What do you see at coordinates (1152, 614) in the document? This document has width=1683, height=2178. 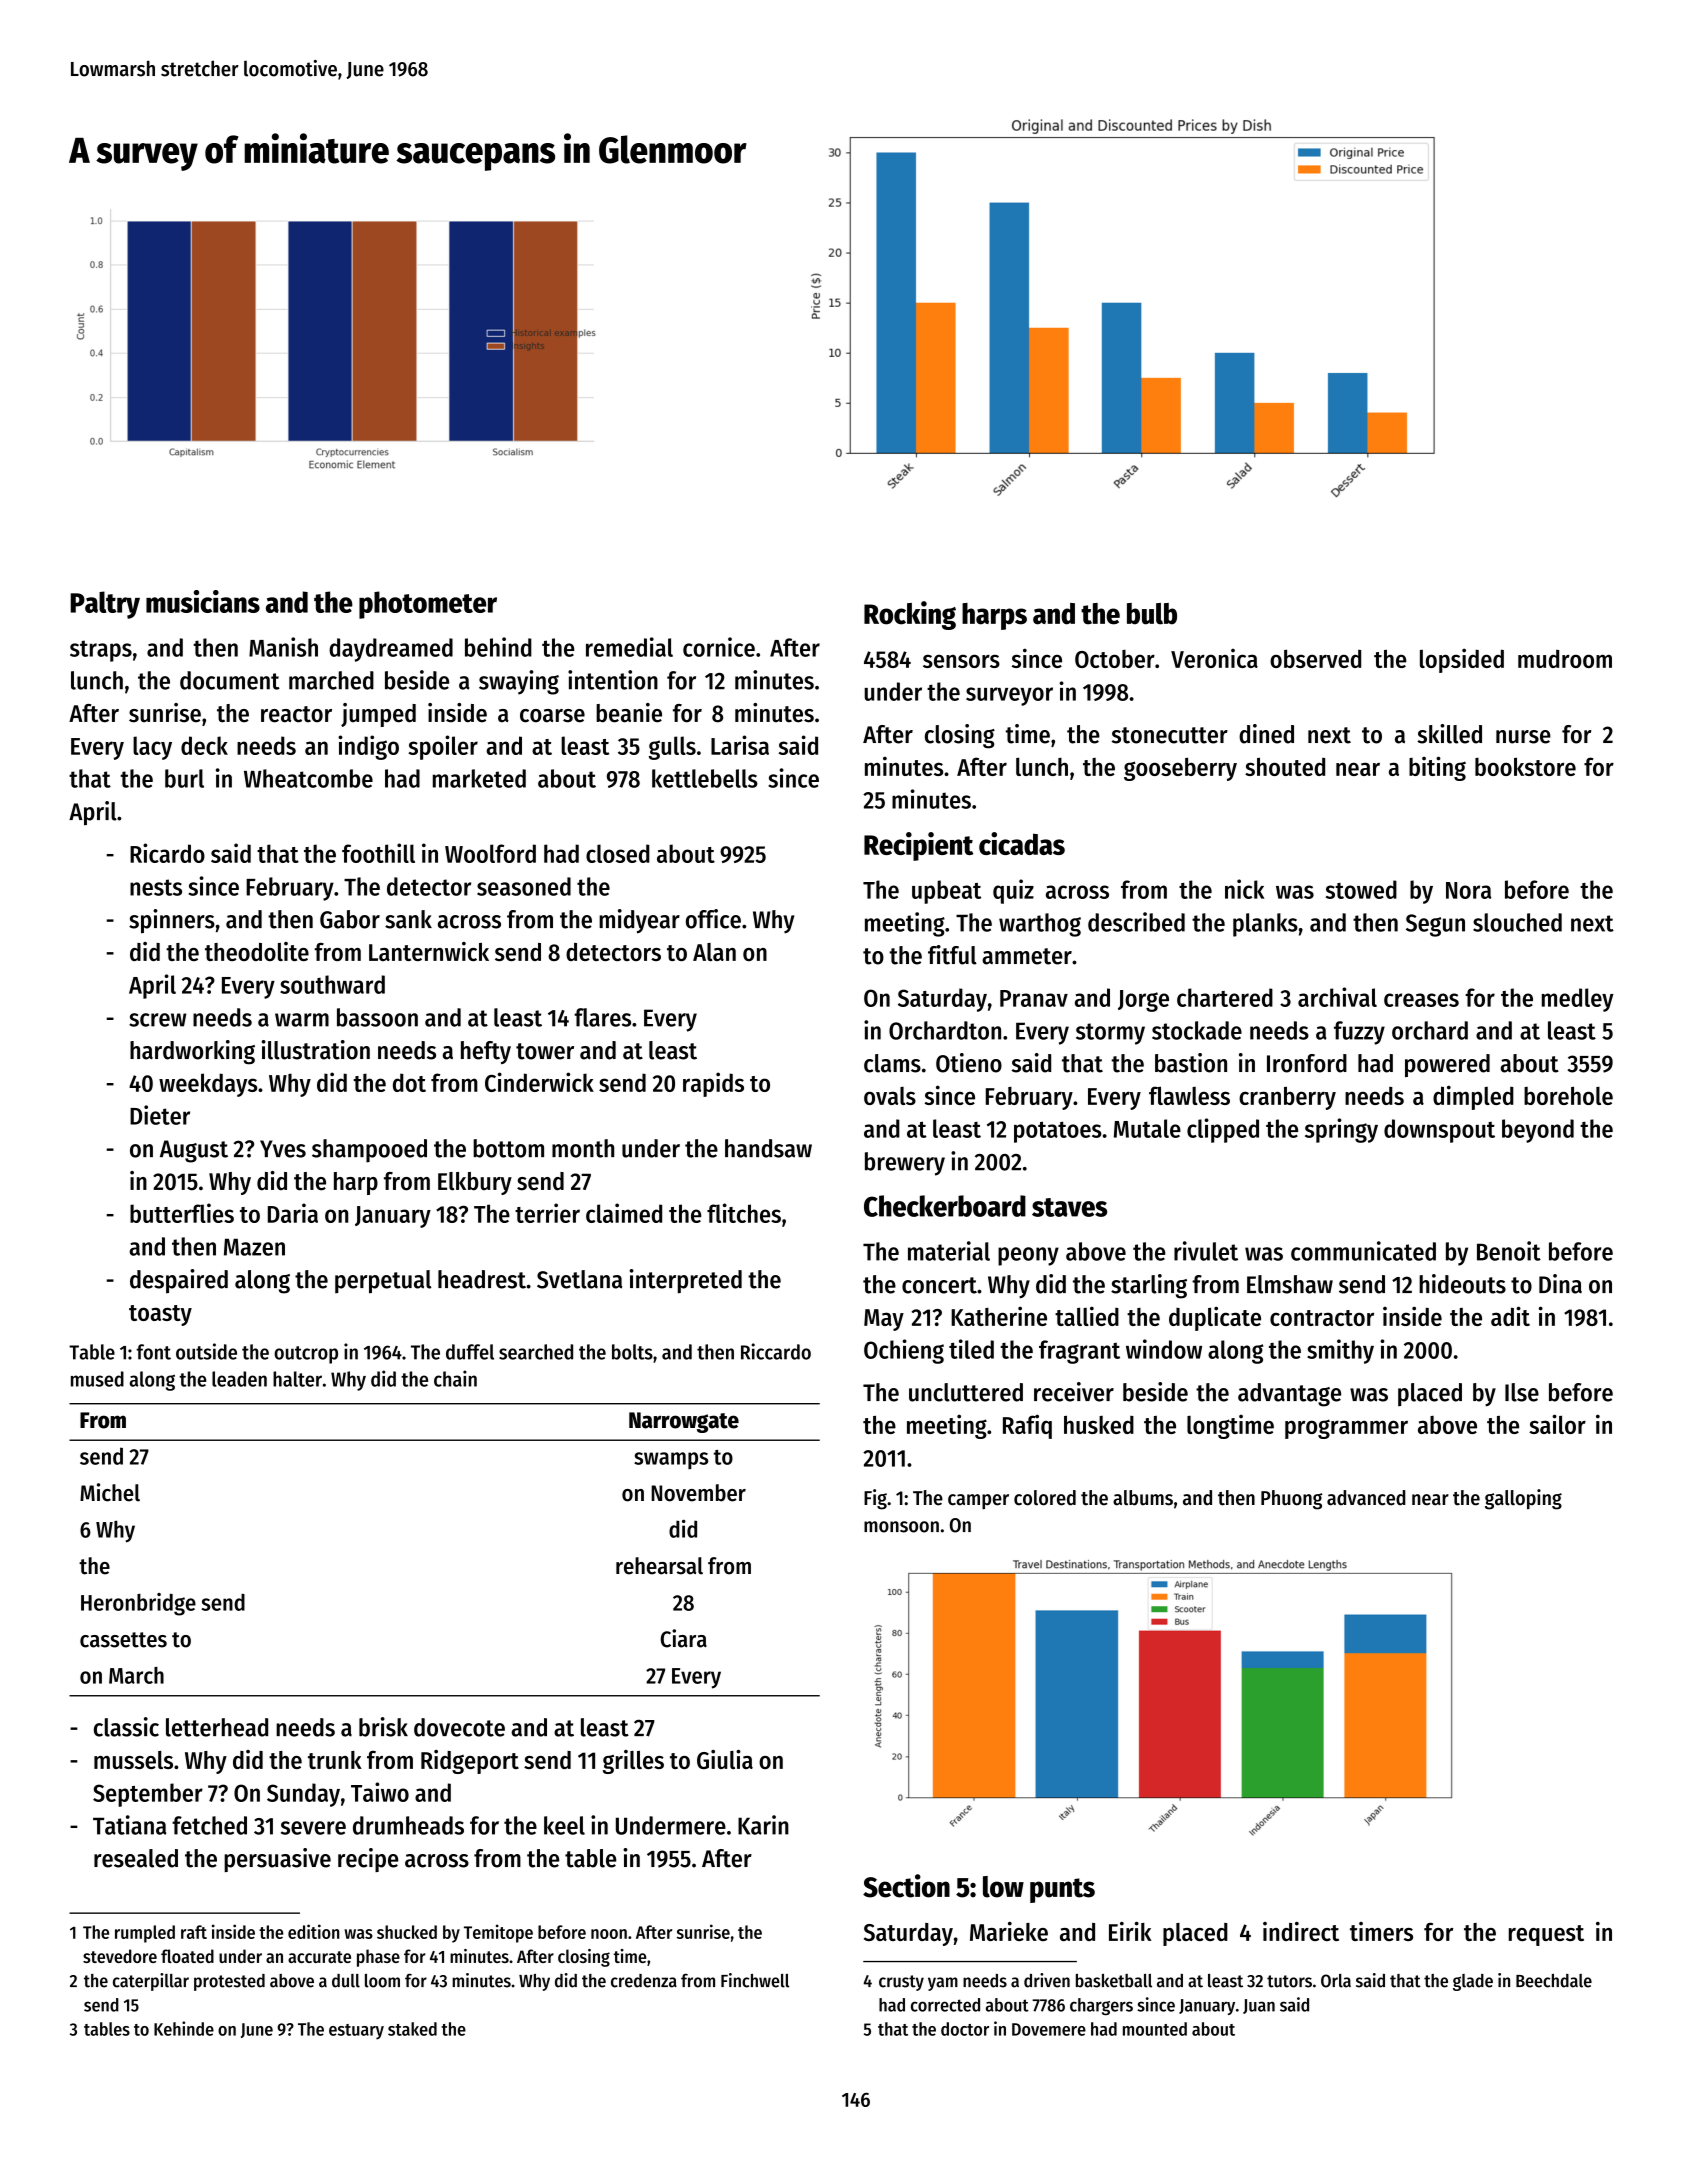 I see `bulb` at bounding box center [1152, 614].
